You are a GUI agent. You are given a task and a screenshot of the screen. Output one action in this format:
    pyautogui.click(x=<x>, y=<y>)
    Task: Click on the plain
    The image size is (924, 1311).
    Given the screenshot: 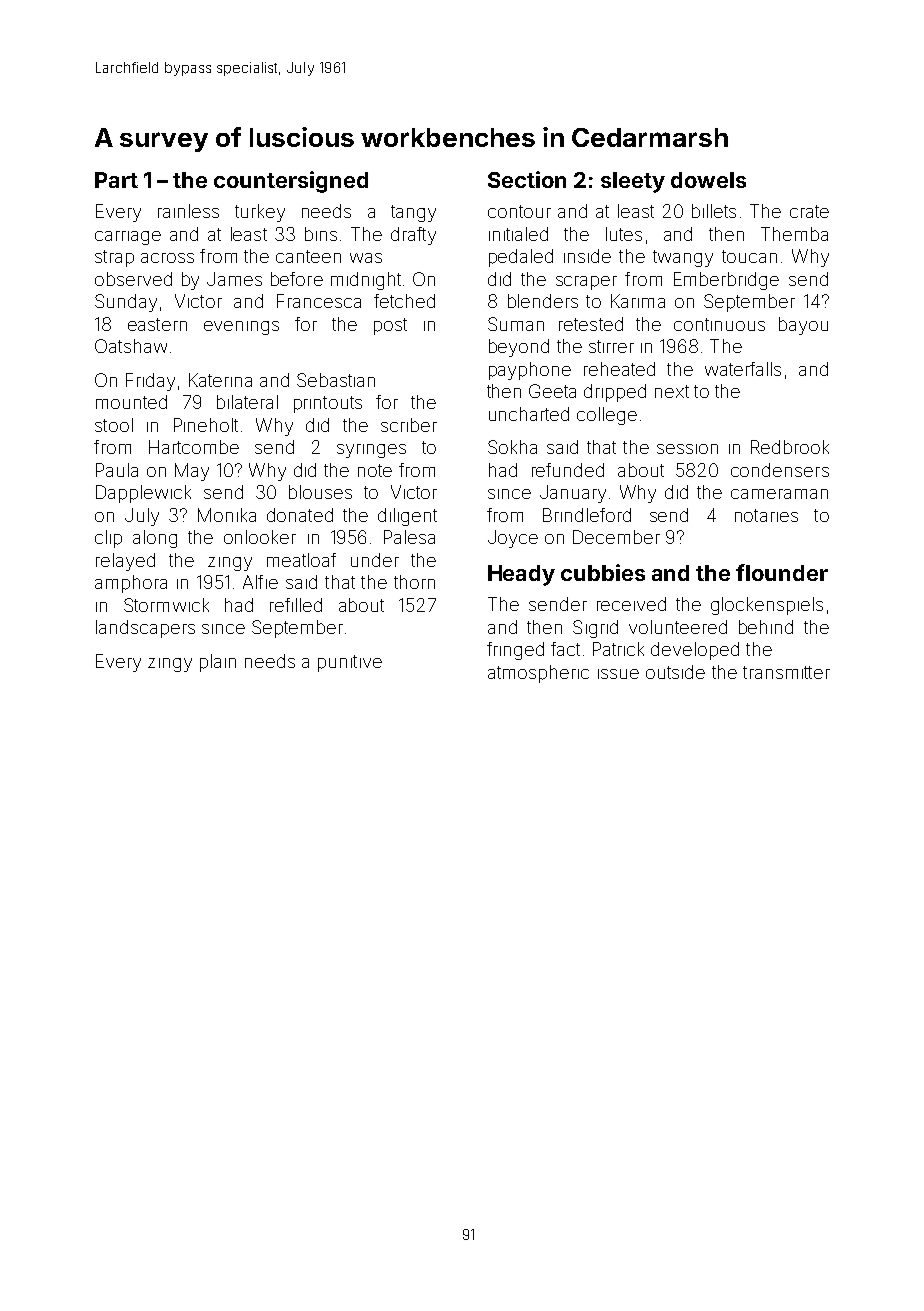 What is the action you would take?
    pyautogui.click(x=218, y=663)
